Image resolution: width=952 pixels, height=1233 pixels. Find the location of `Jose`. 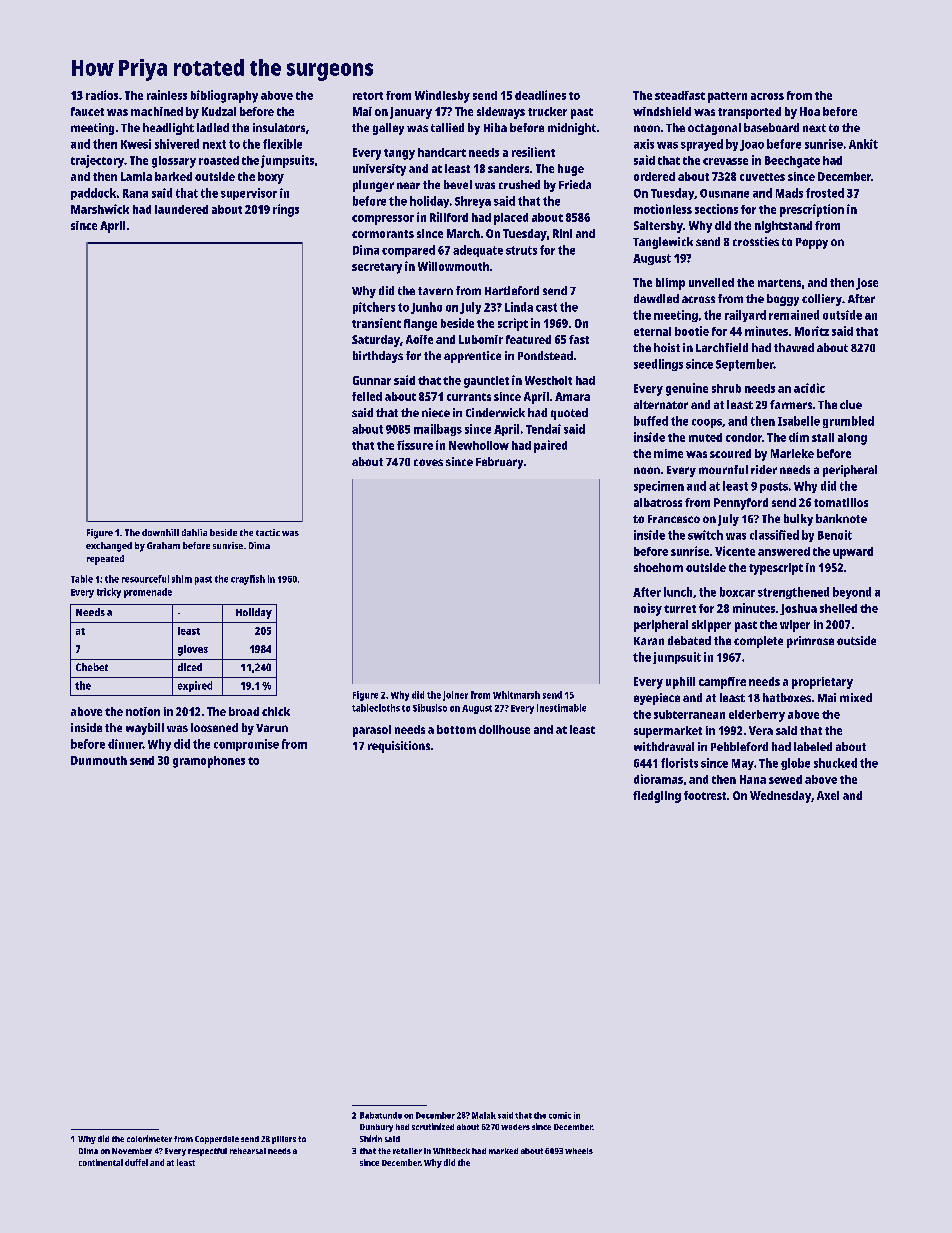

Jose is located at coordinates (867, 284).
